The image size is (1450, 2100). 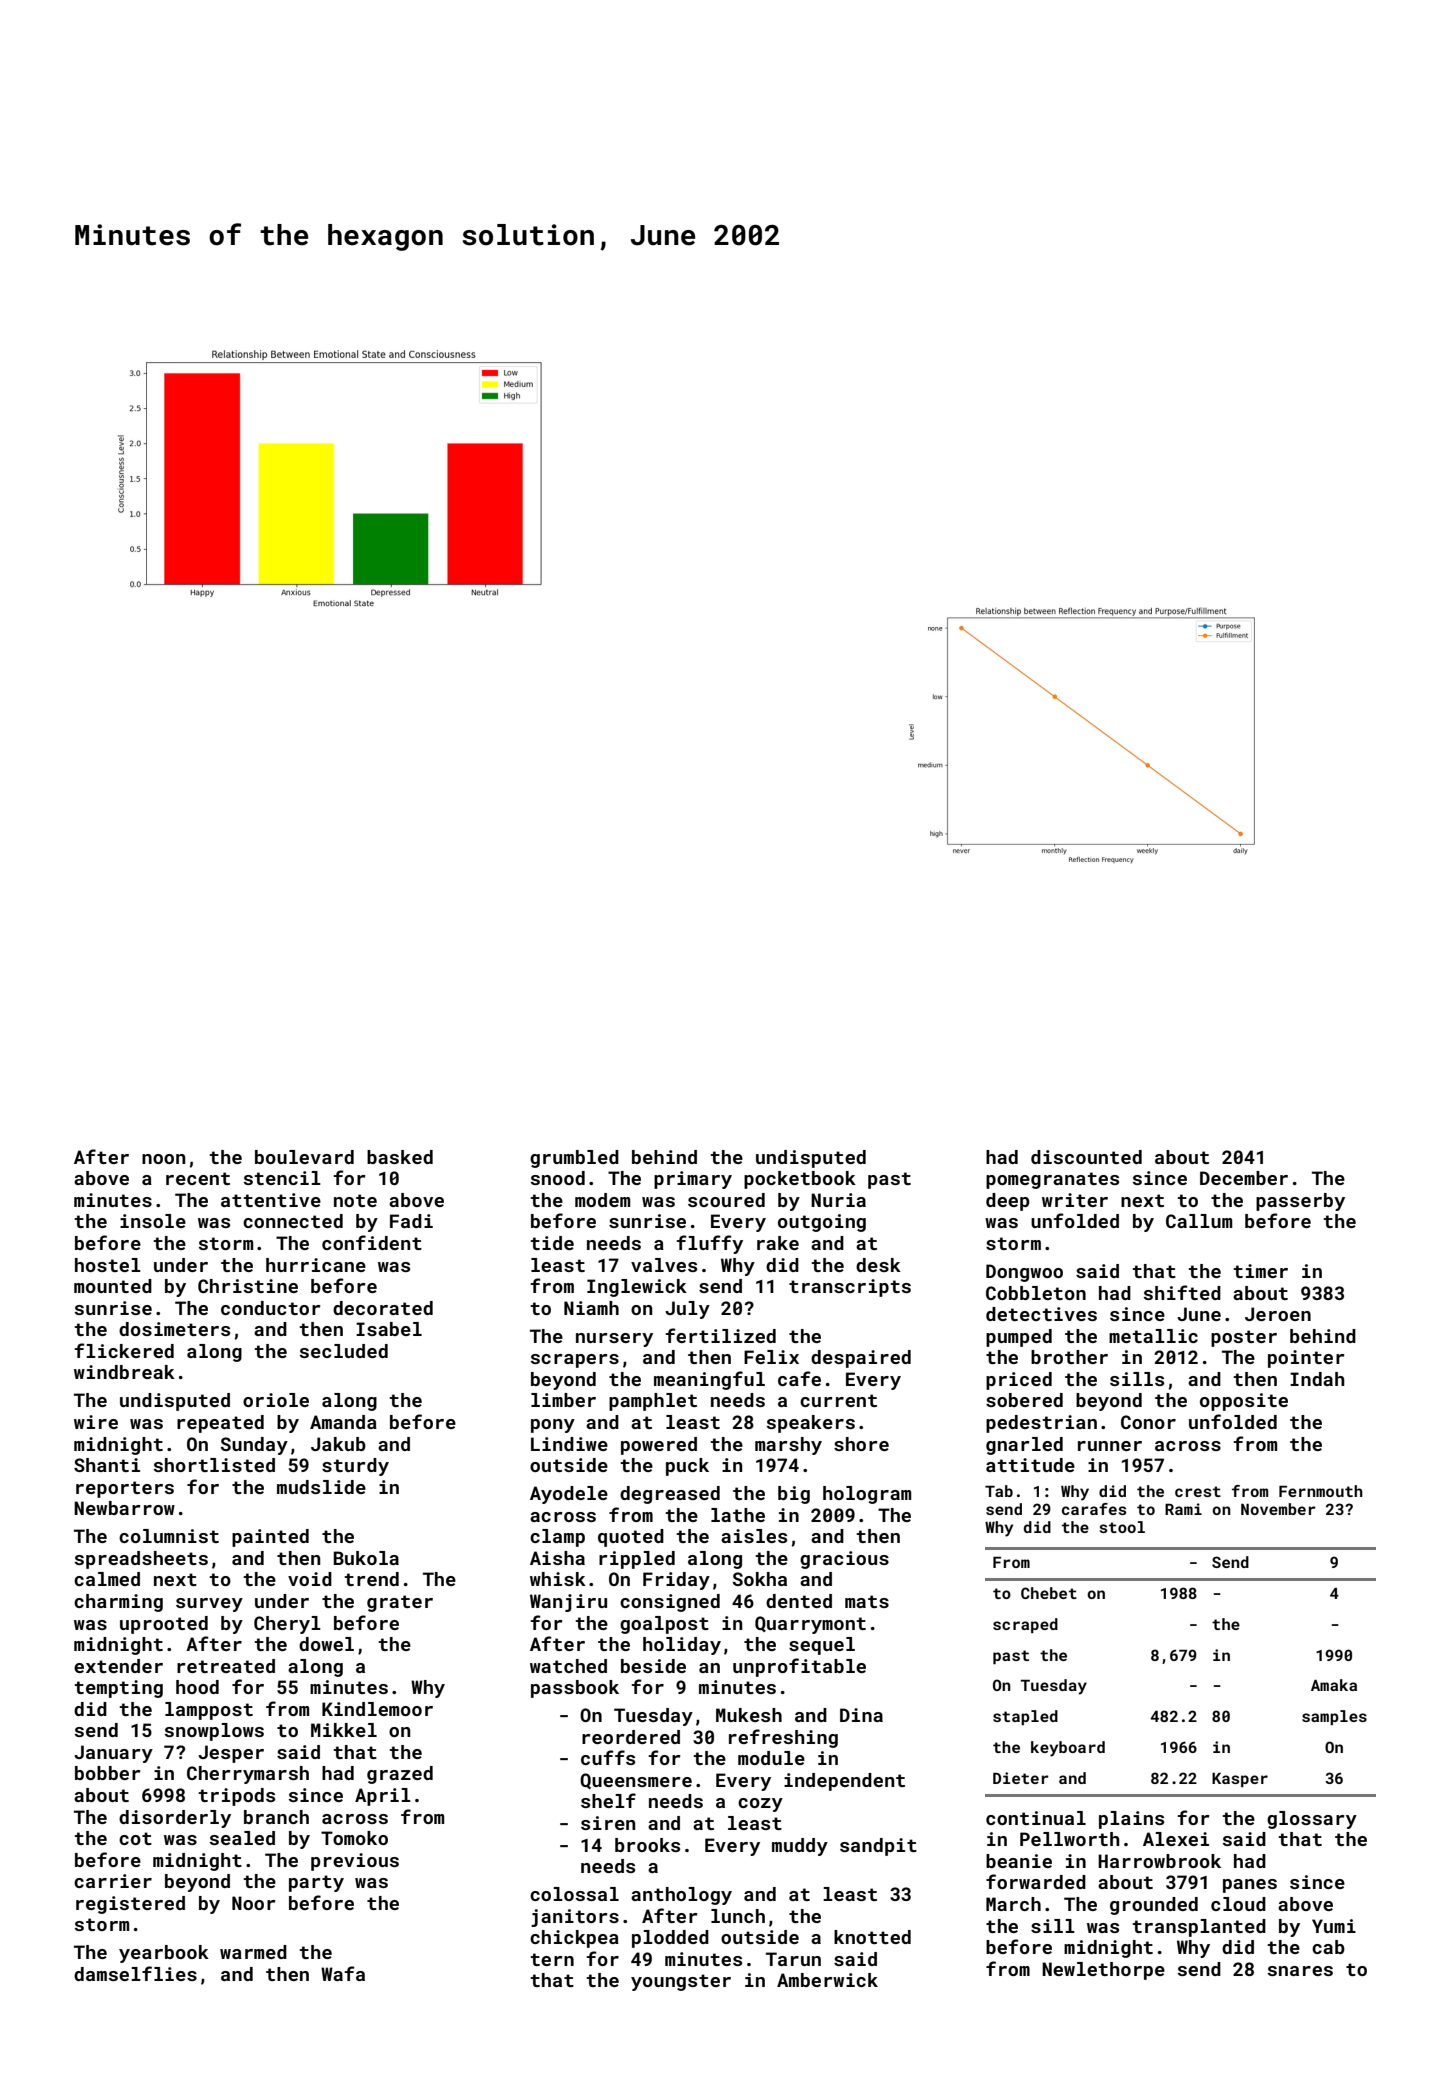 What do you see at coordinates (366, 1558) in the screenshot?
I see `Bukola` at bounding box center [366, 1558].
